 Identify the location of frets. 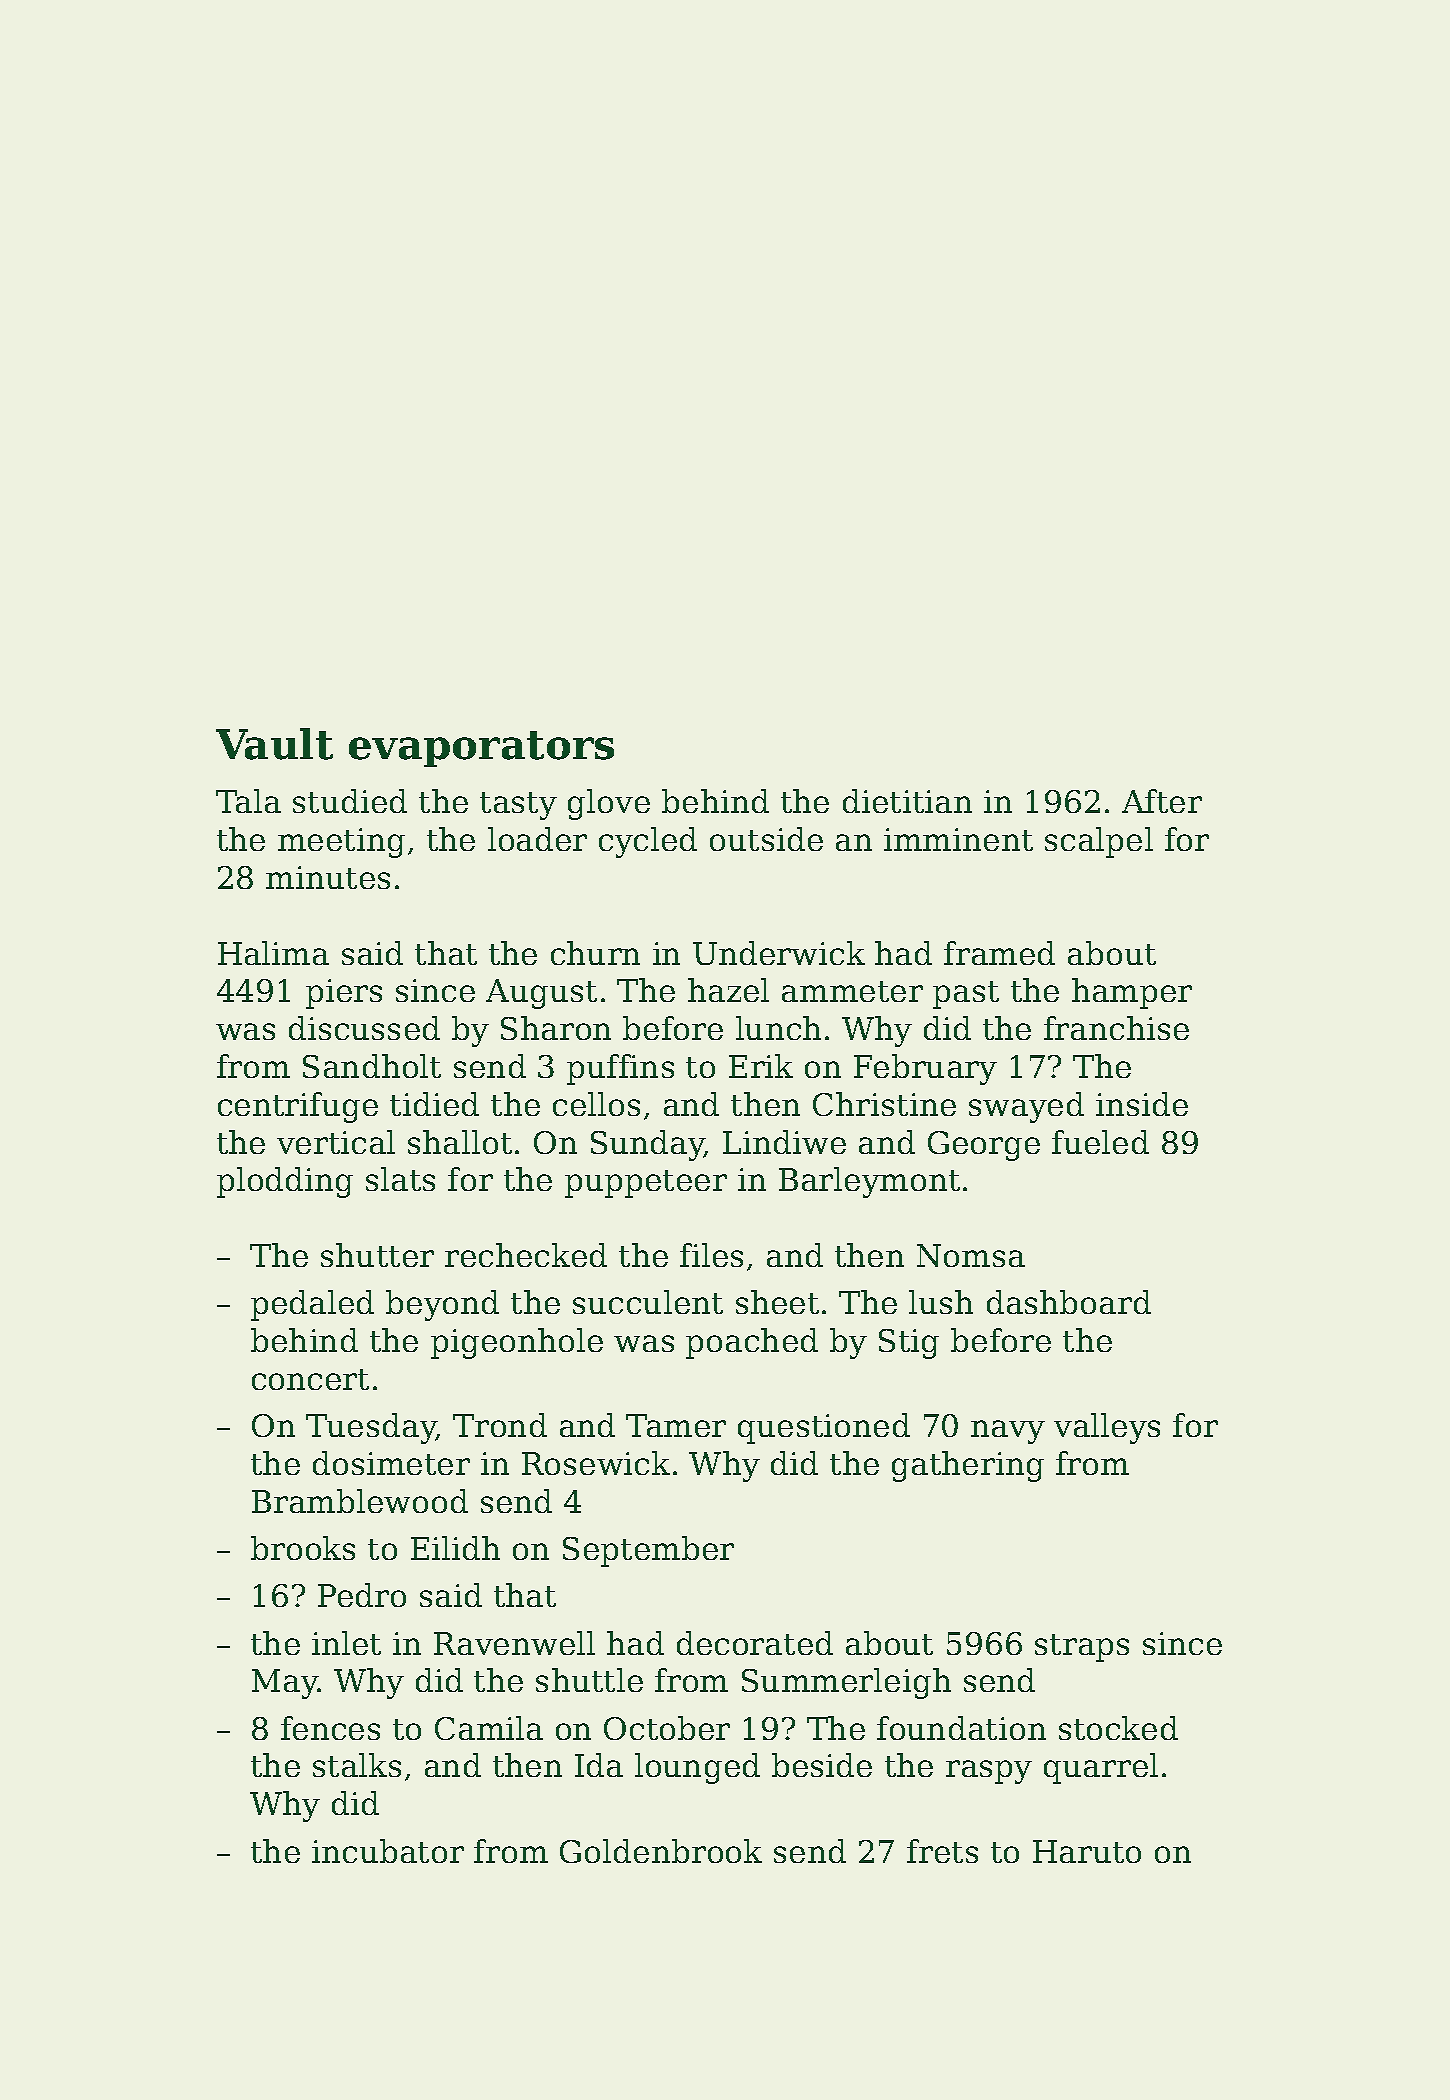
(942, 1851).
